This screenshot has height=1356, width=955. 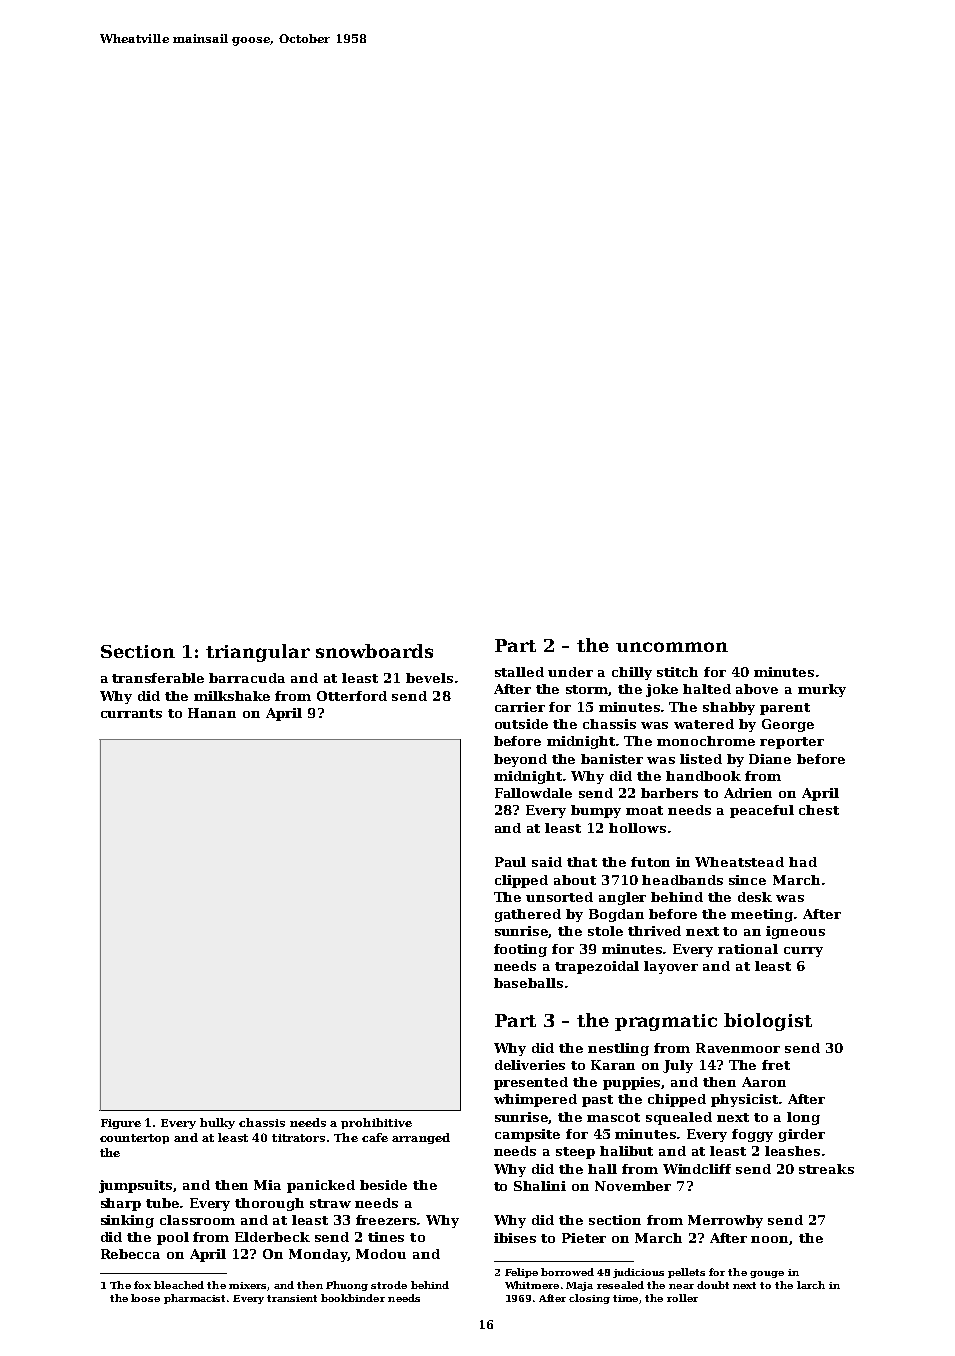 I want to click on titrators, so click(x=298, y=1138).
